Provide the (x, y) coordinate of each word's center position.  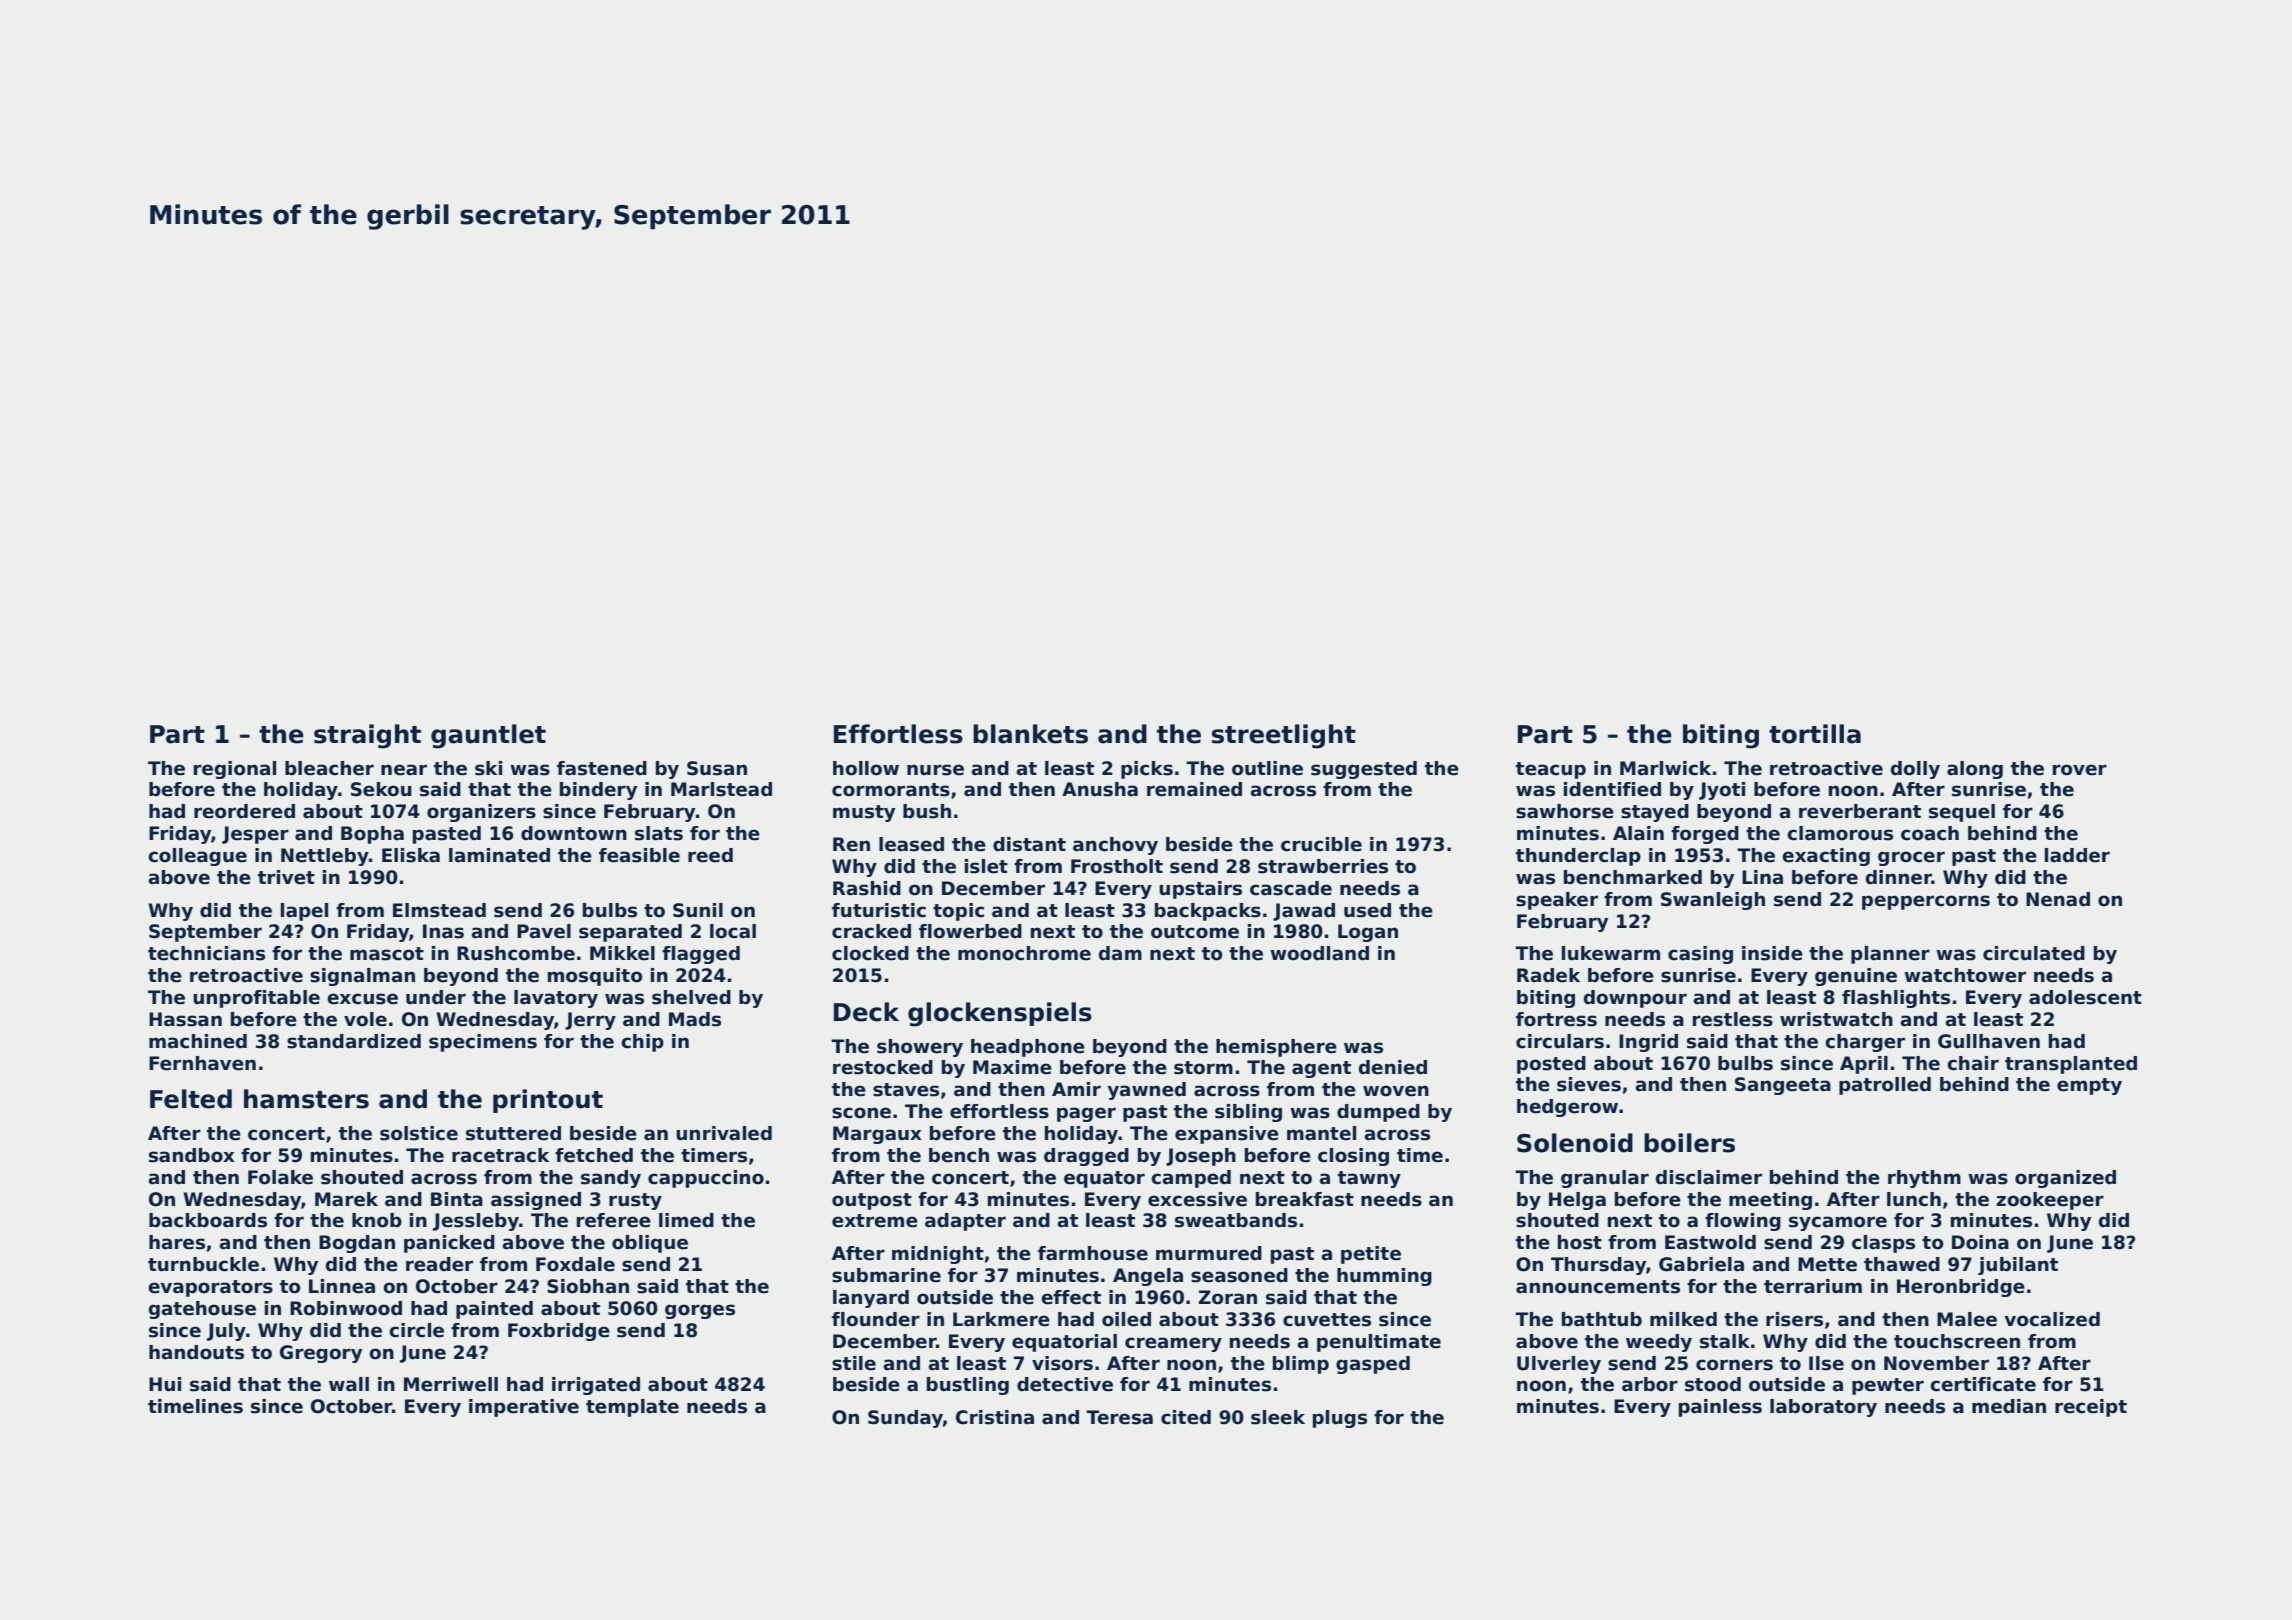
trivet (286, 877)
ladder (2077, 855)
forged (1705, 835)
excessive (1197, 1199)
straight (367, 736)
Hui (165, 1384)
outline (1267, 768)
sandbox (192, 1155)
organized (2065, 1179)
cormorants (891, 790)
